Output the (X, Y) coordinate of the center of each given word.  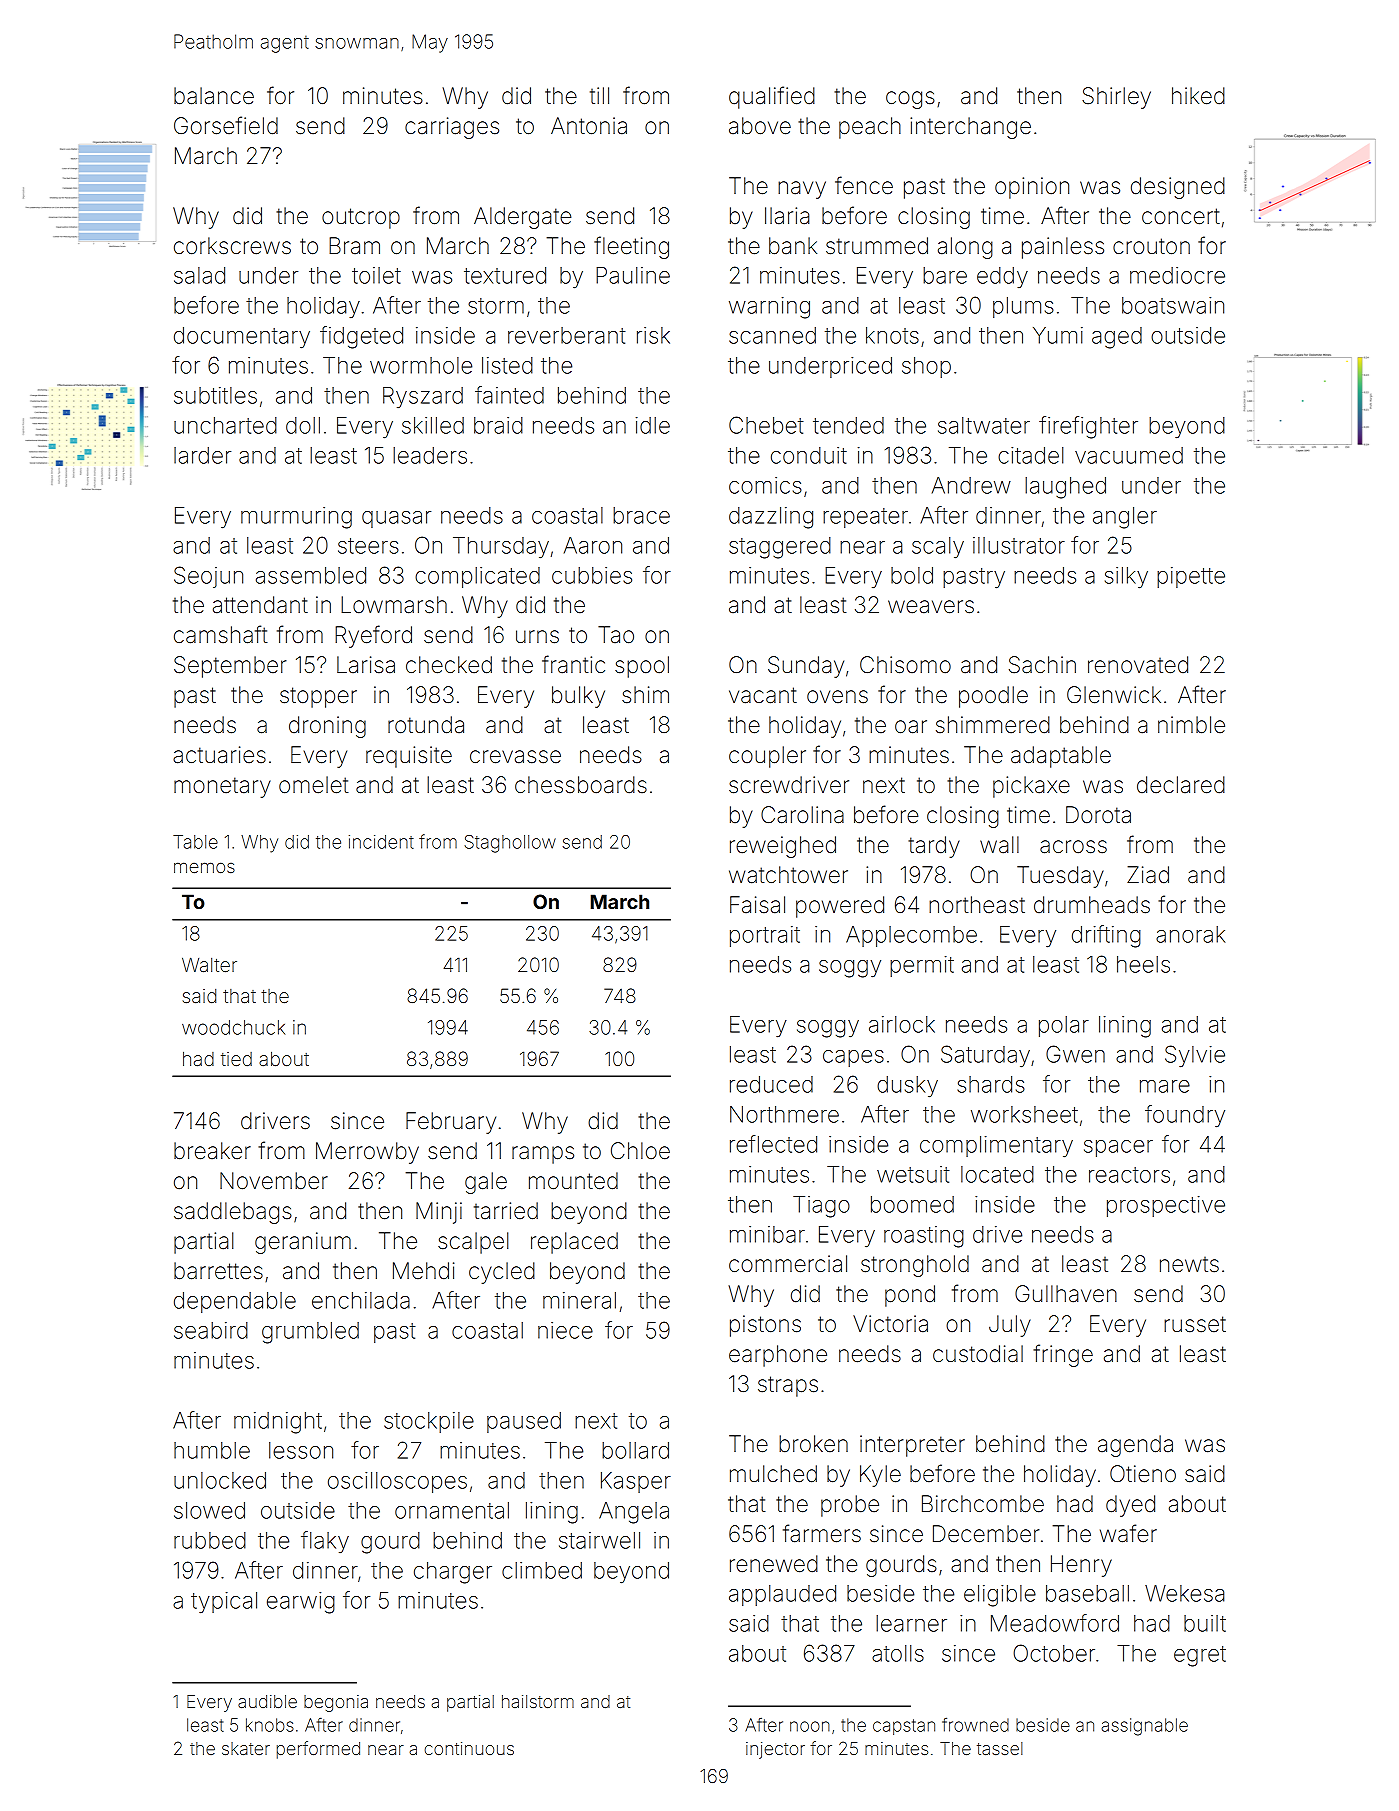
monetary (222, 787)
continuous (469, 1748)
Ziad (1148, 875)
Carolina (802, 815)
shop (926, 367)
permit (922, 966)
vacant (763, 695)
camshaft (221, 634)
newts (1189, 1265)
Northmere (784, 1114)
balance (214, 96)
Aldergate (522, 218)
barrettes (218, 1271)
